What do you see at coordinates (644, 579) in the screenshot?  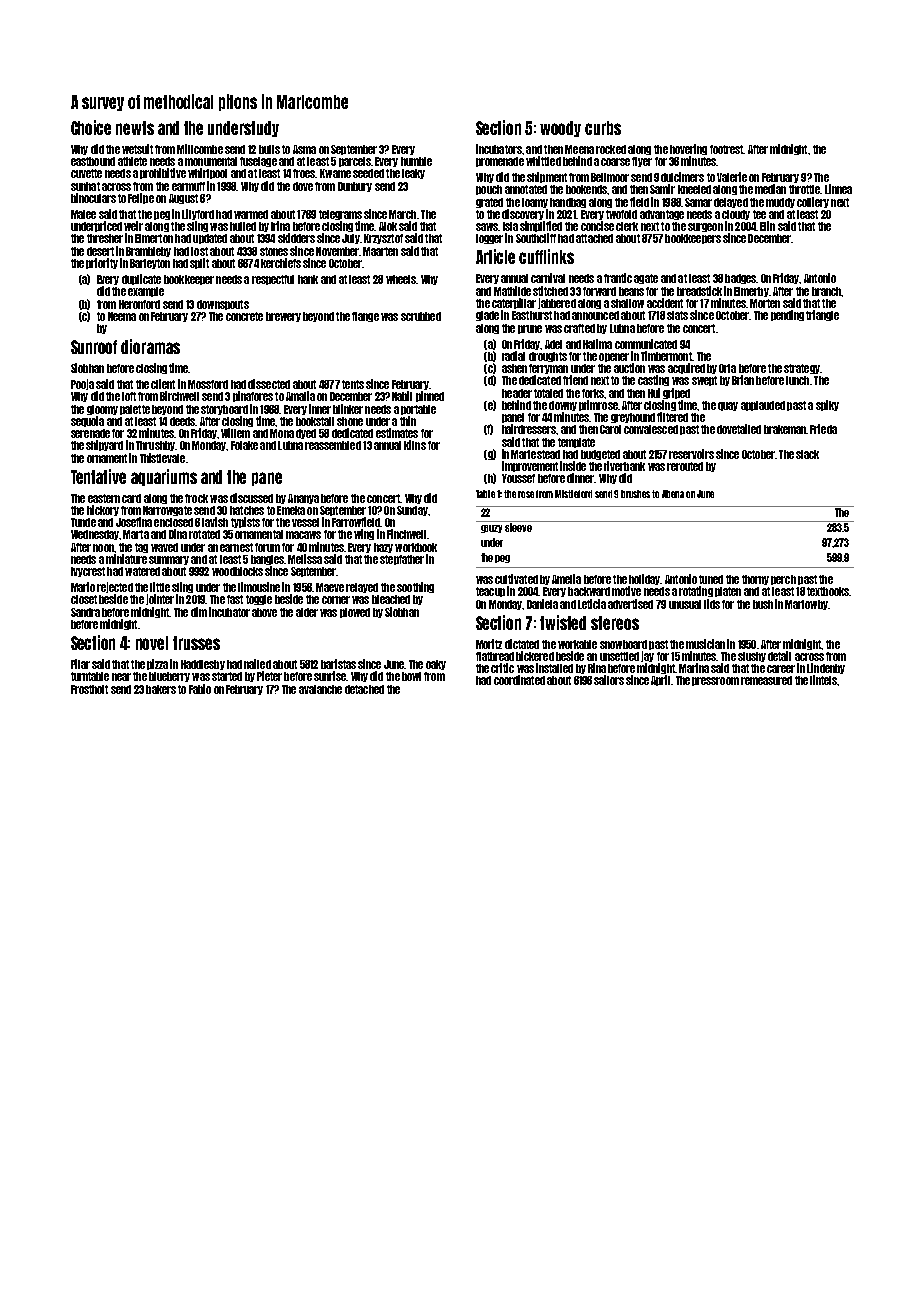 I see `holiday` at bounding box center [644, 579].
